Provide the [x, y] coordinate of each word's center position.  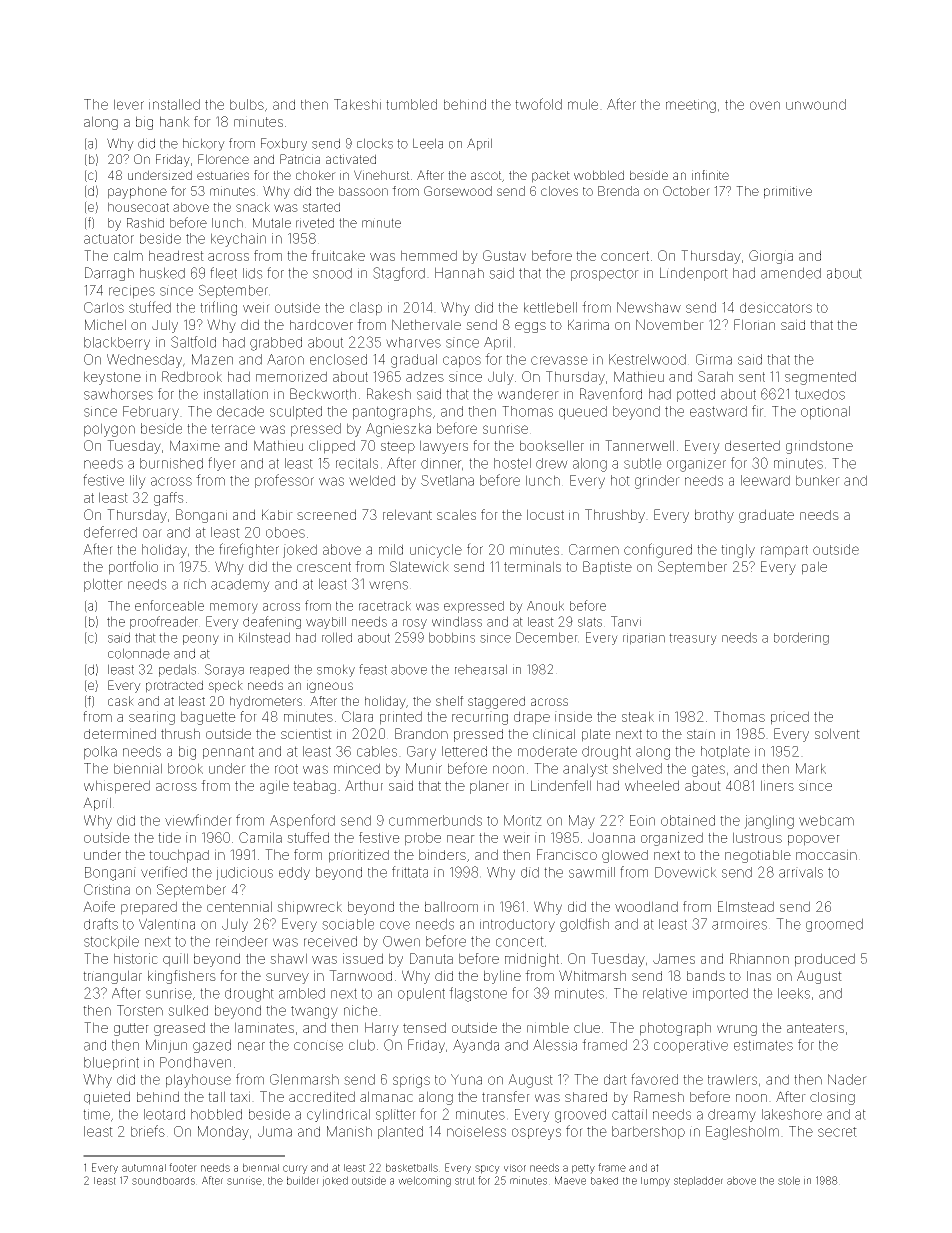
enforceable [169, 605]
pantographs [392, 413]
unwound [816, 104]
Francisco [567, 854]
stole [789, 1180]
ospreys [536, 1134]
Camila [260, 837]
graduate [766, 516]
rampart [784, 551]
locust [545, 514]
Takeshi [357, 104]
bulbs [247, 104]
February [151, 413]
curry [295, 1169]
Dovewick [686, 872]
